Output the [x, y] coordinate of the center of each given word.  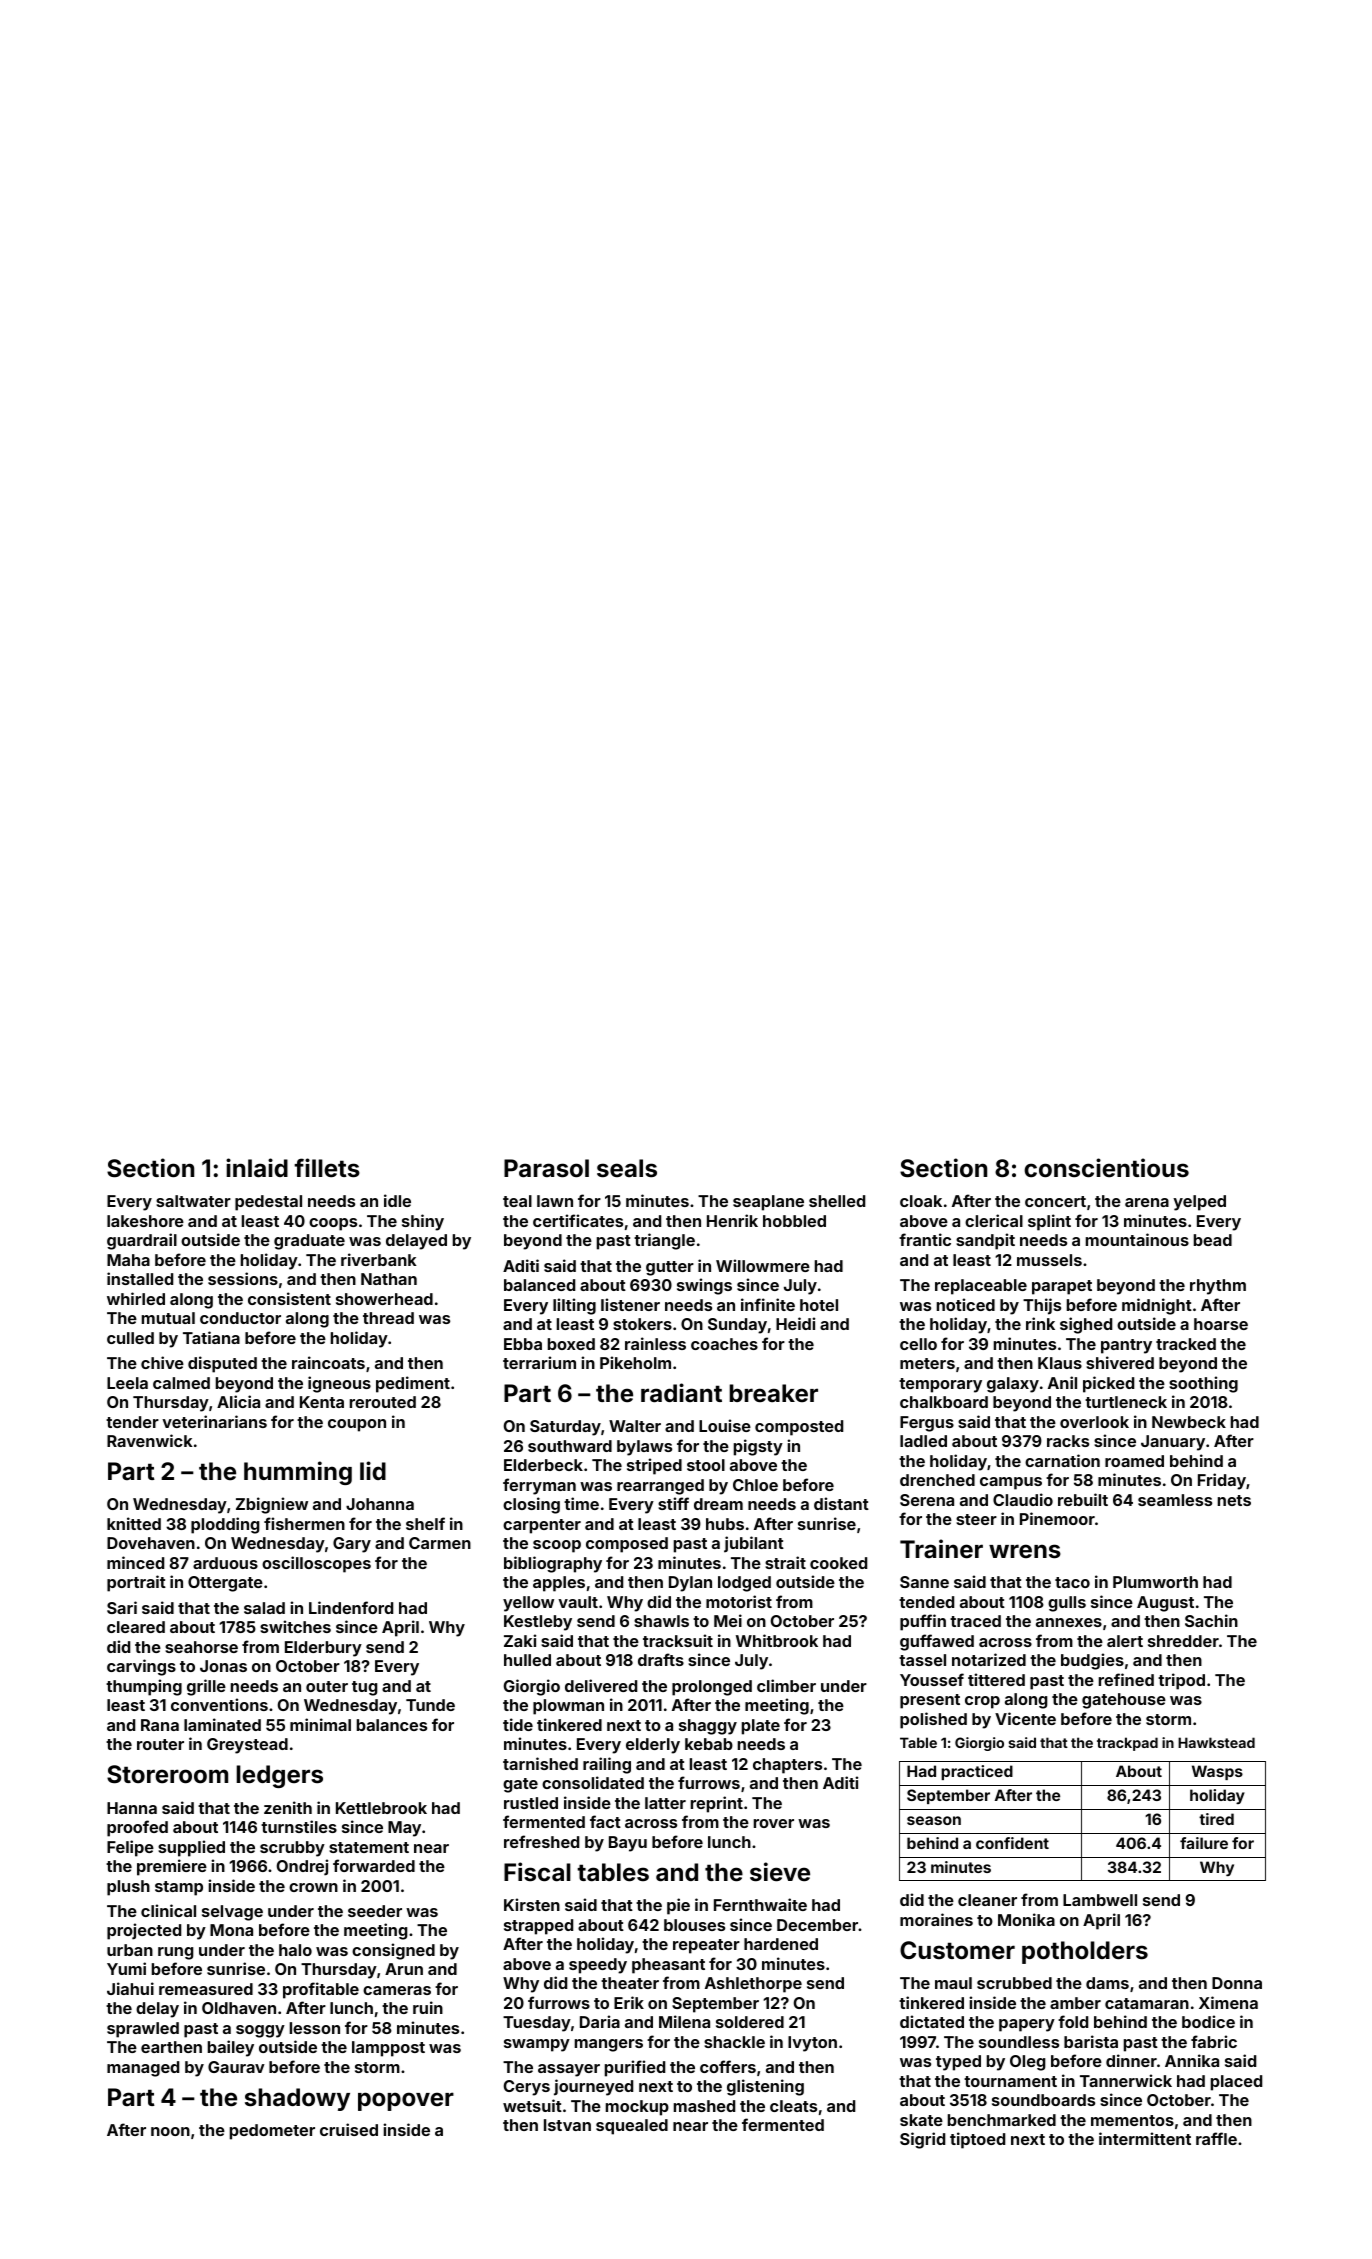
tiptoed [977, 2140]
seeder [375, 1911]
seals [627, 1168]
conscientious [1106, 1168]
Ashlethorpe [753, 1985]
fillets [327, 1168]
